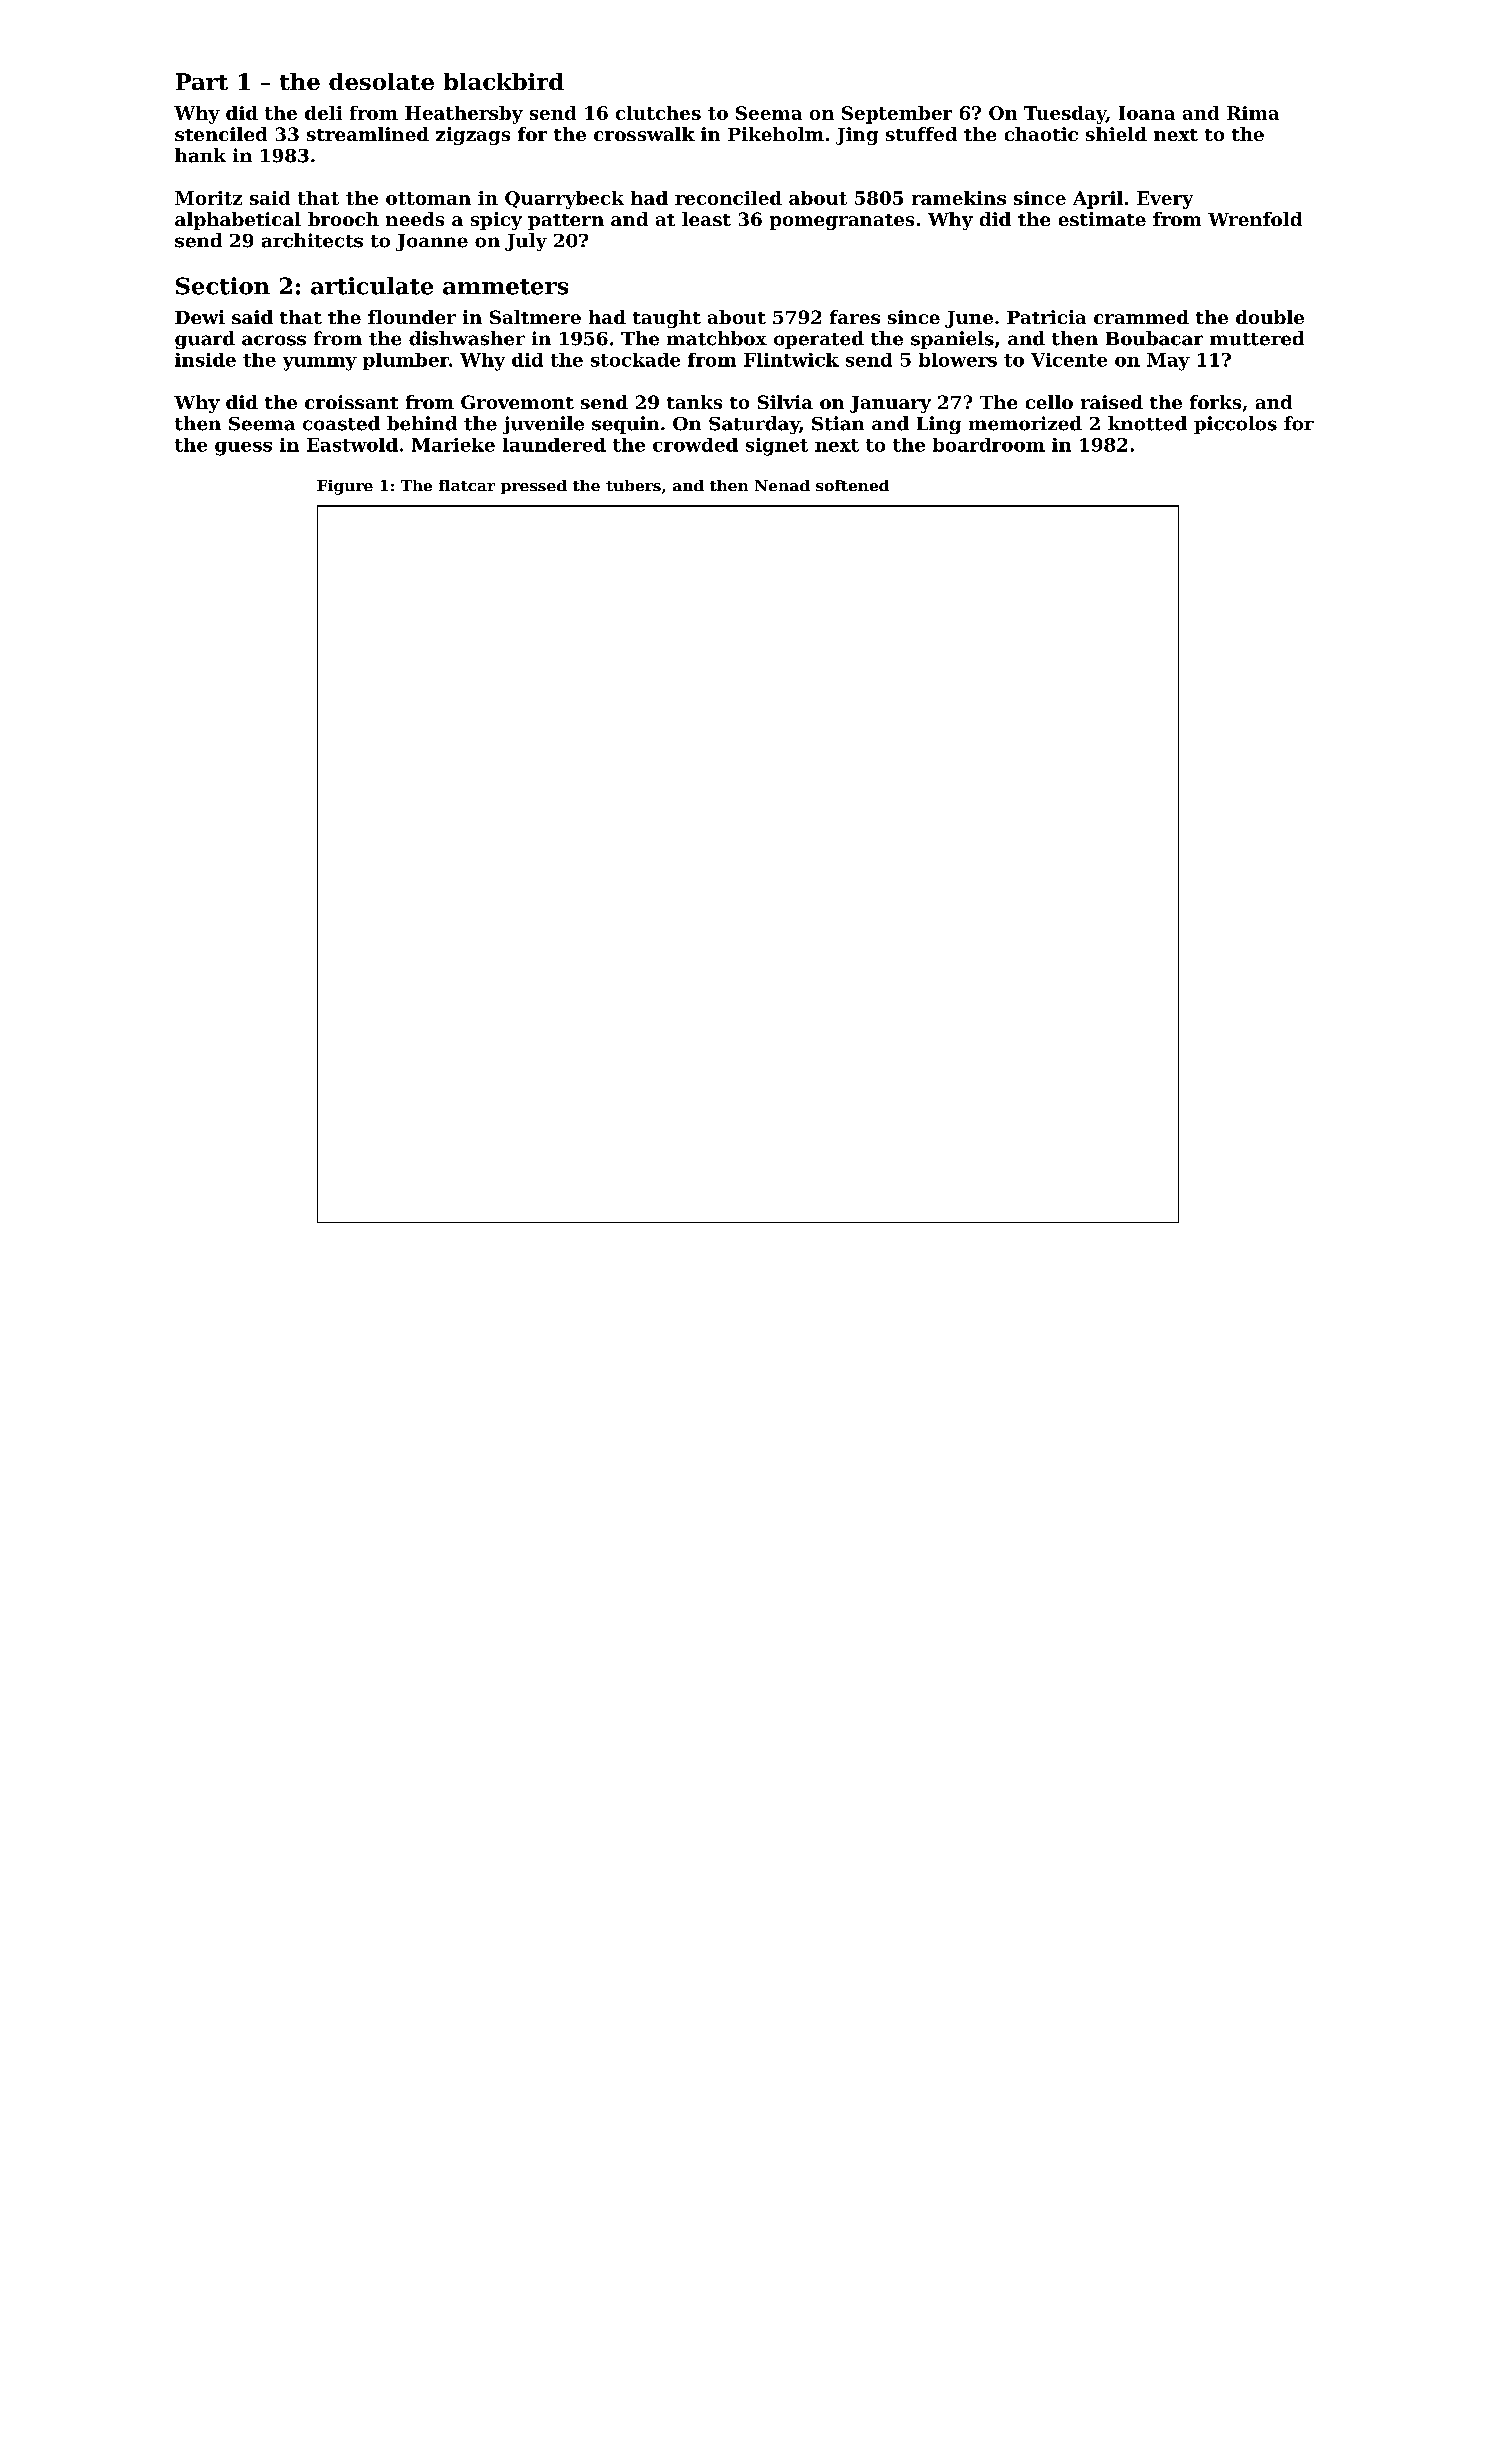  I want to click on fares, so click(855, 317).
